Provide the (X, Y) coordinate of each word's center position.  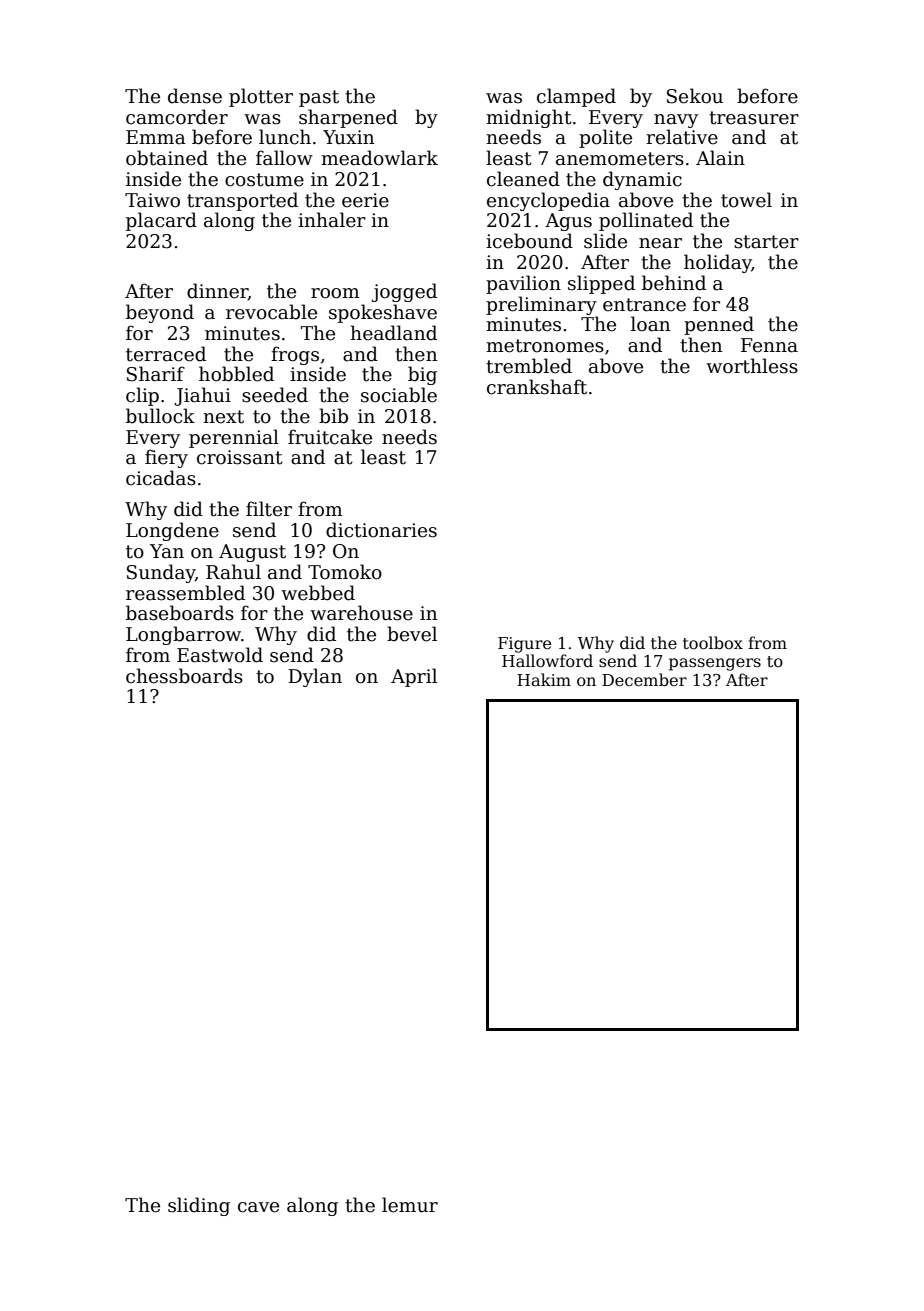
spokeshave (383, 313)
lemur (410, 1205)
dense (195, 96)
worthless (752, 366)
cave (258, 1207)
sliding (199, 1206)
